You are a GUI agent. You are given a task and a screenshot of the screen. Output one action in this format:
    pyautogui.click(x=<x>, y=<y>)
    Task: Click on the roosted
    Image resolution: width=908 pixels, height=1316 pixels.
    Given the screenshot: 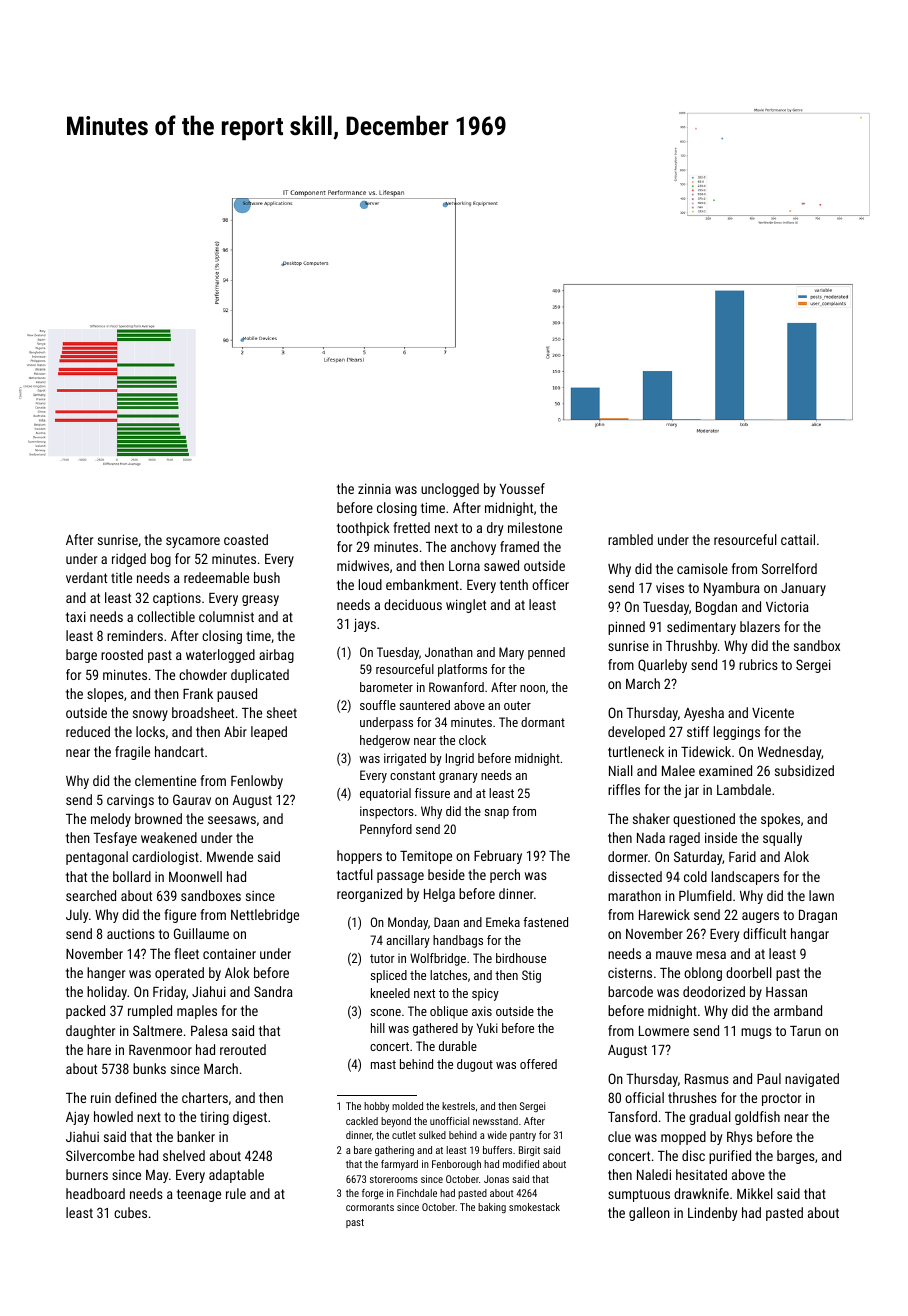 What is the action you would take?
    pyautogui.click(x=122, y=654)
